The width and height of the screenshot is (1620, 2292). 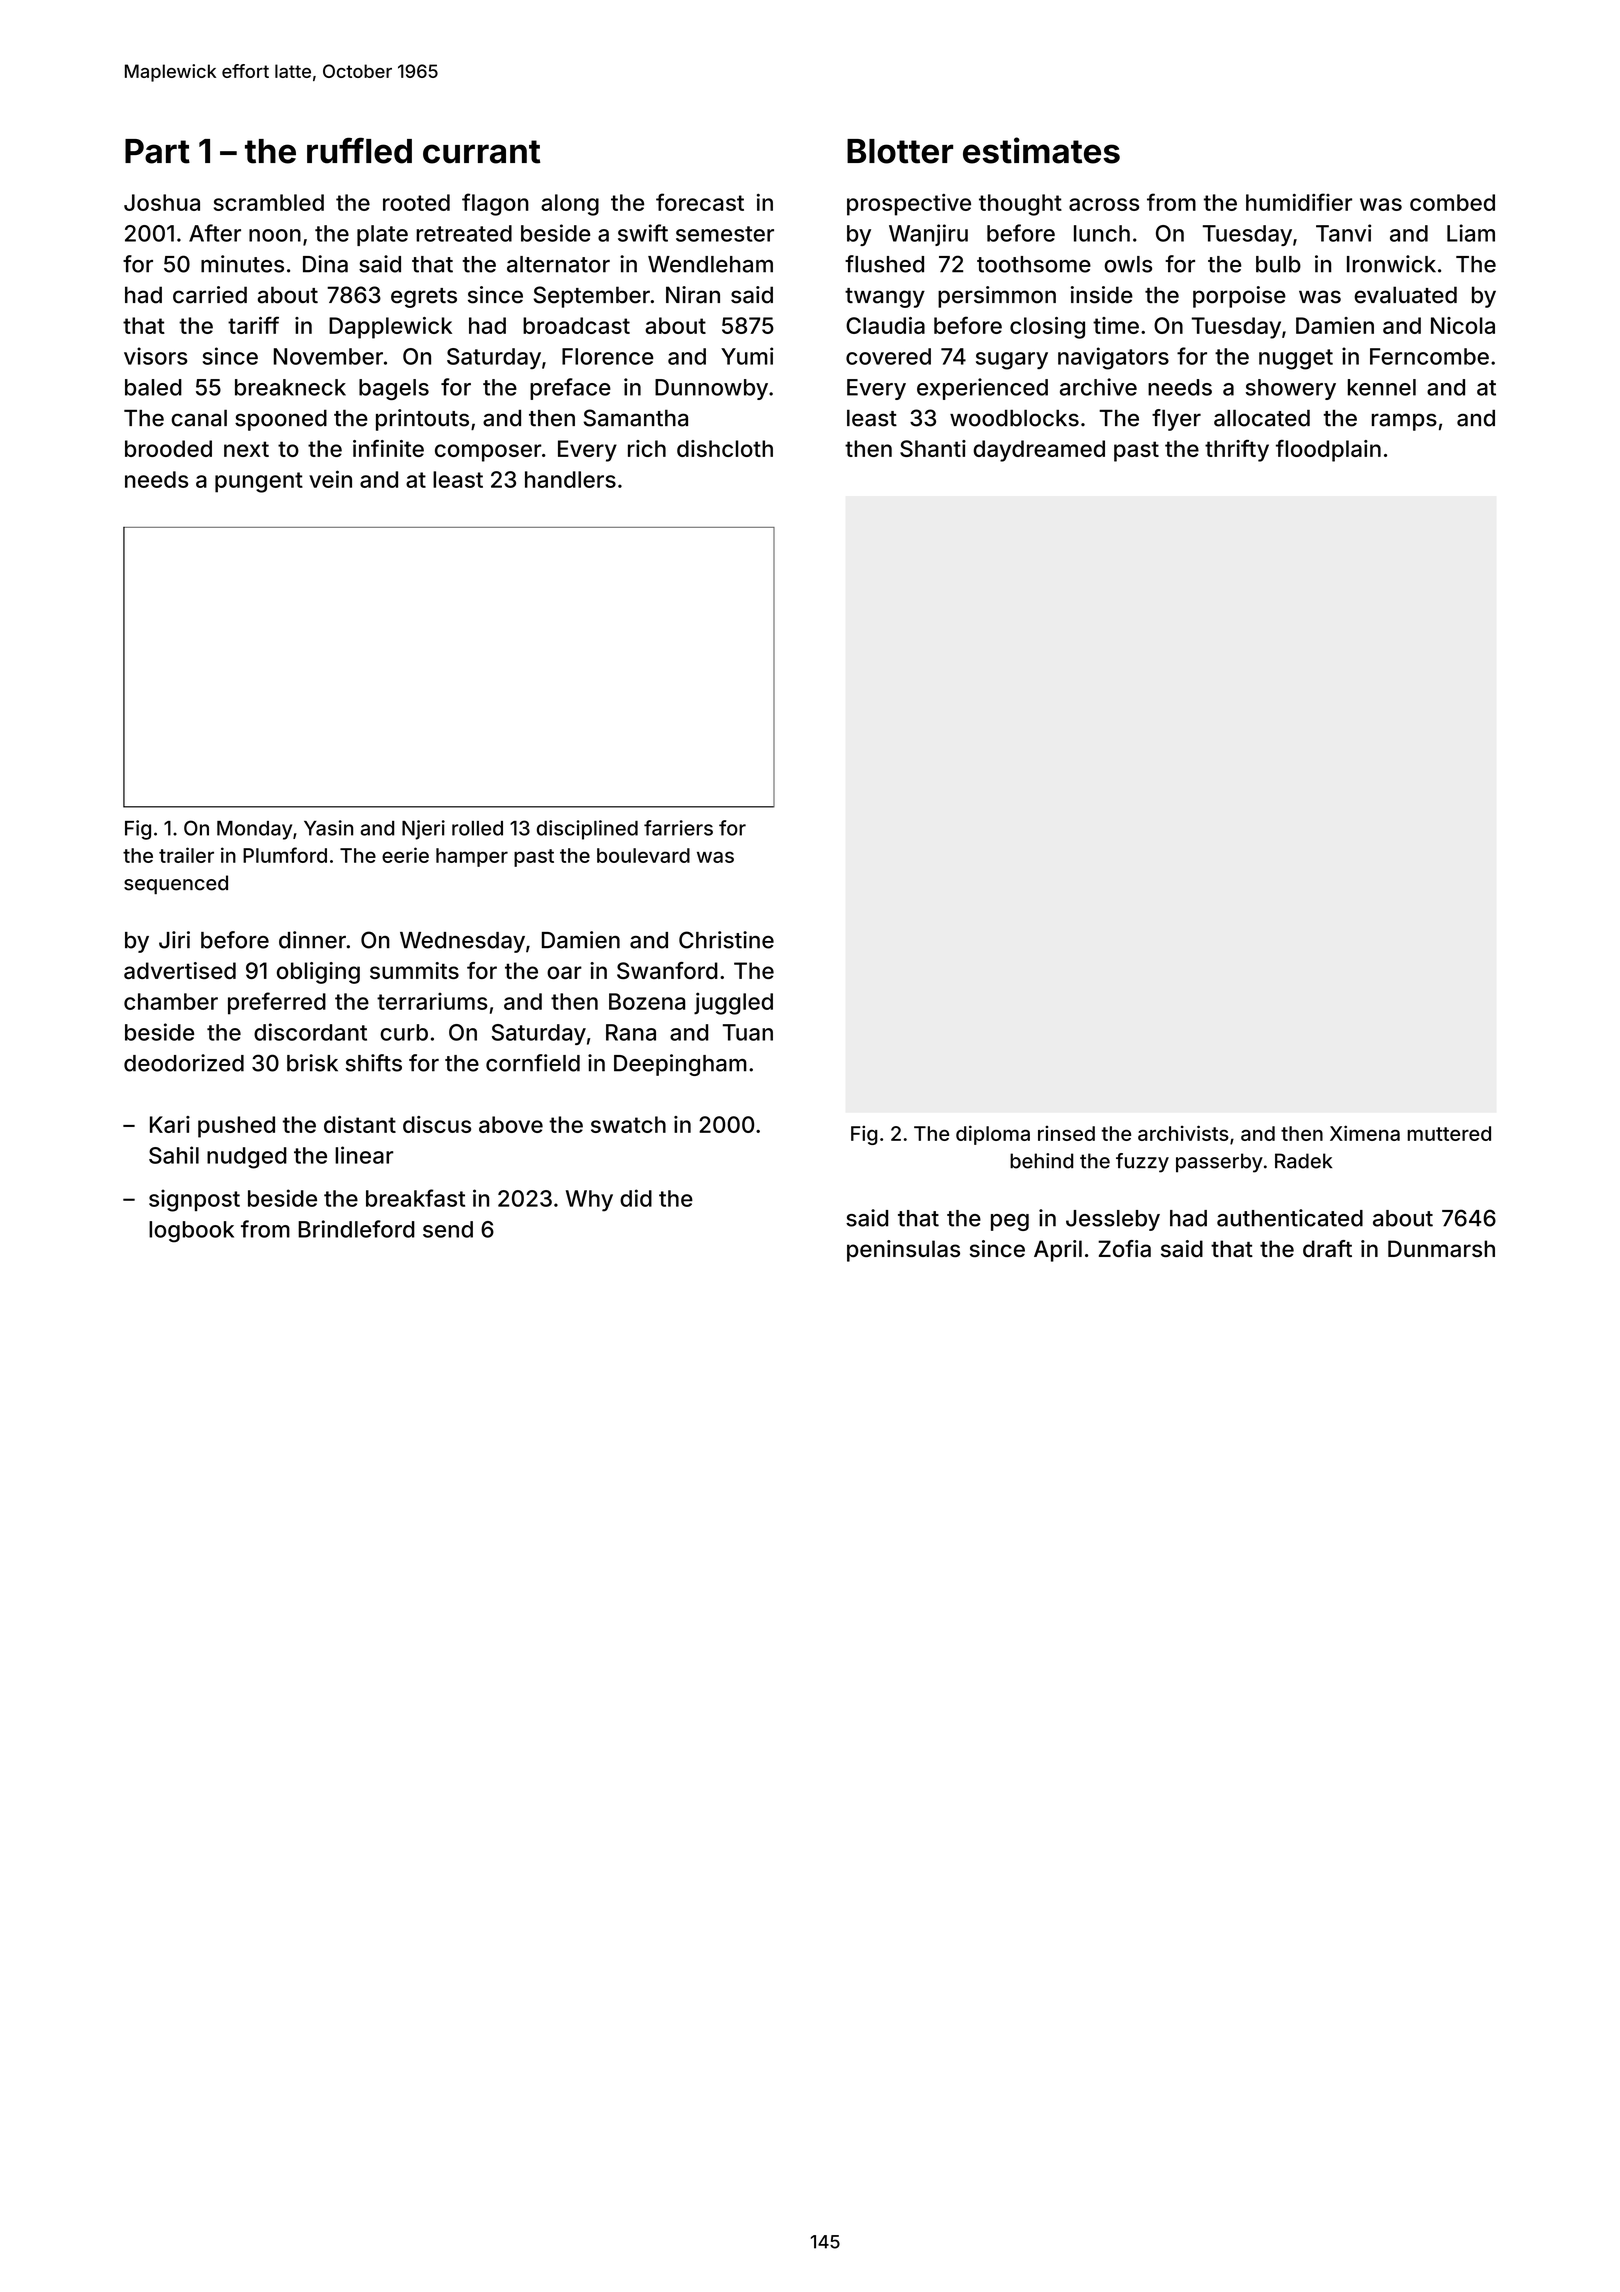 I want to click on estimates, so click(x=1041, y=150).
